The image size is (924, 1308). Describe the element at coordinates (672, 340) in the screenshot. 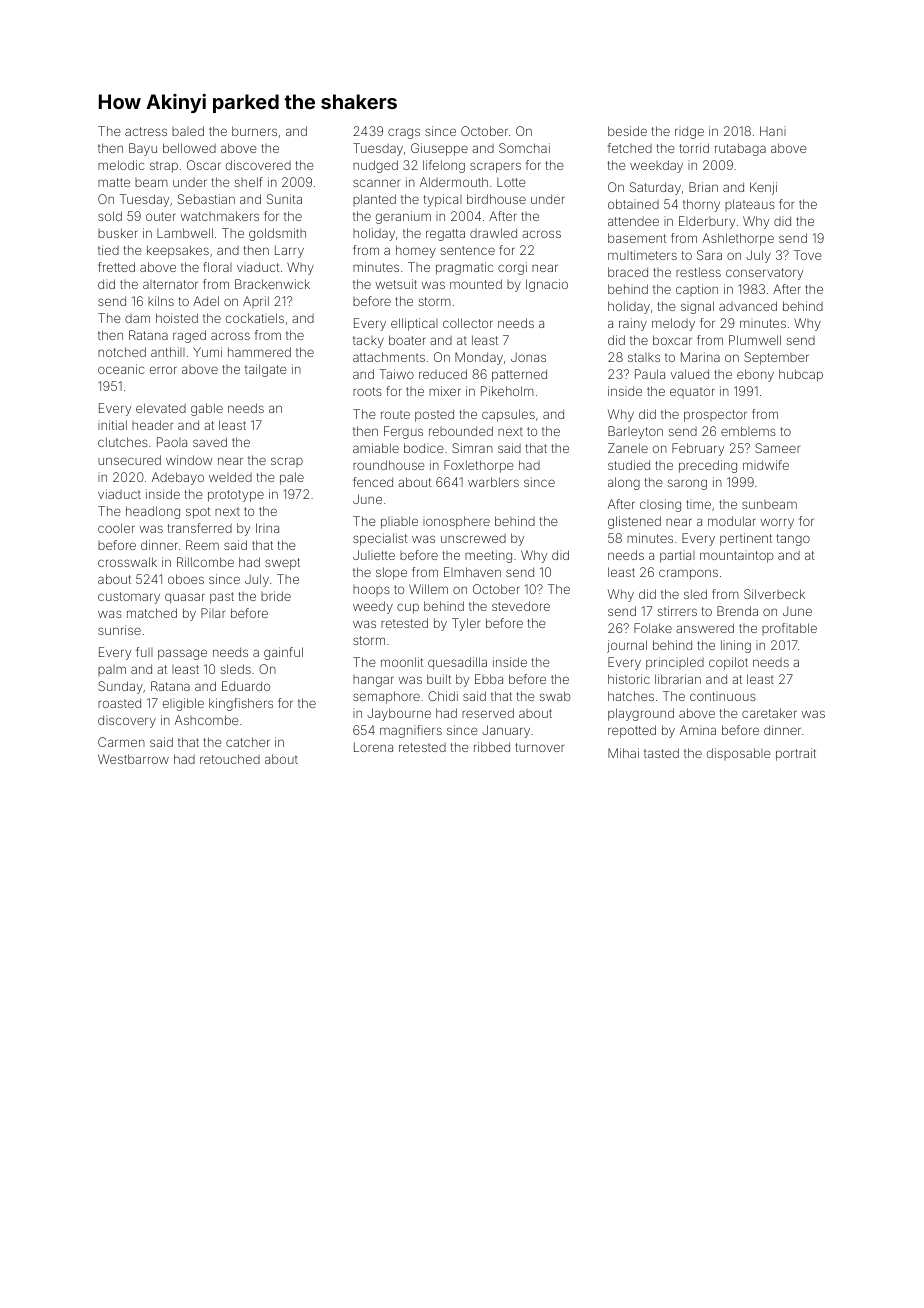

I see `boxcar` at that location.
